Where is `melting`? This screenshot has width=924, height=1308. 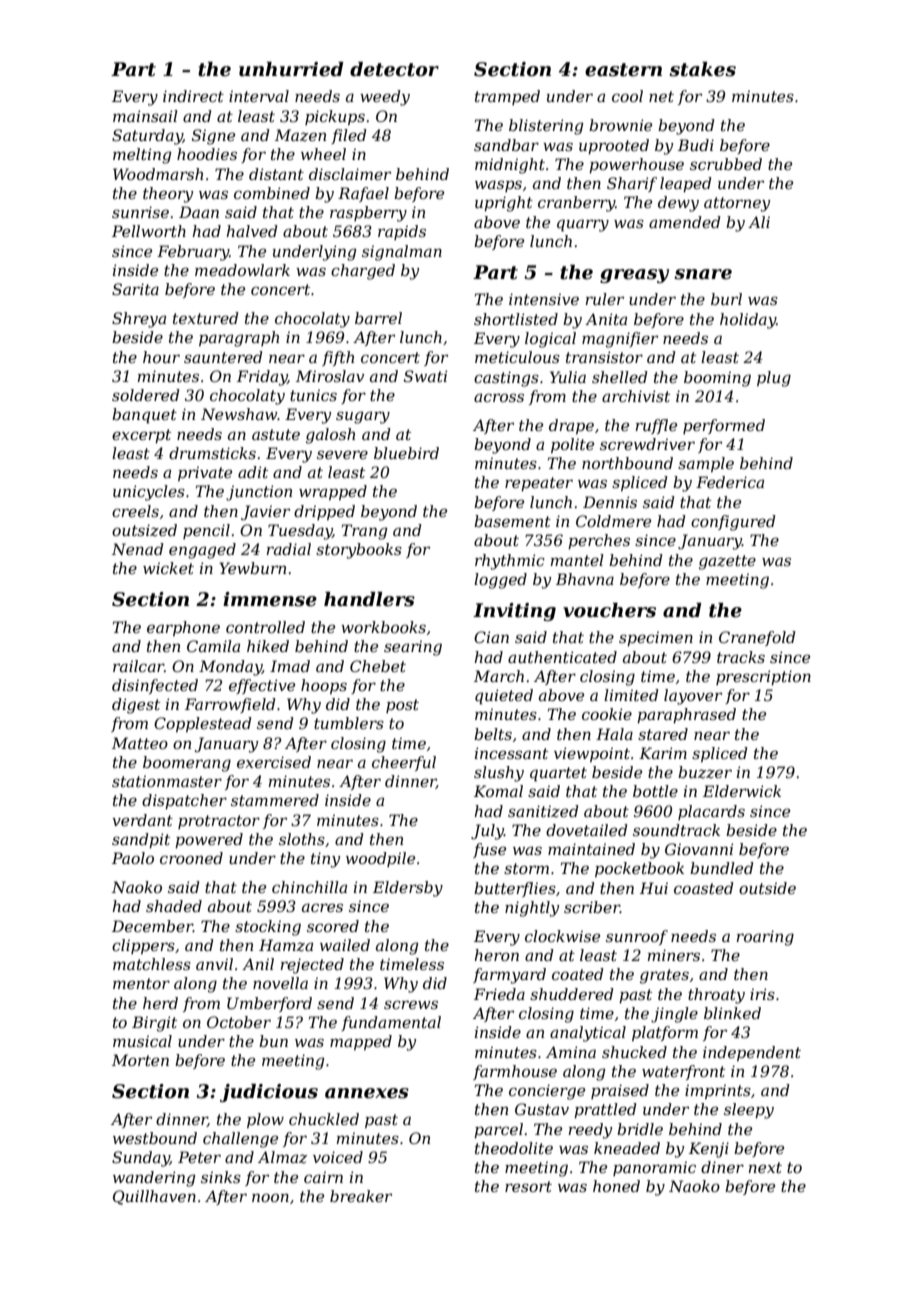 melting is located at coordinates (142, 156).
